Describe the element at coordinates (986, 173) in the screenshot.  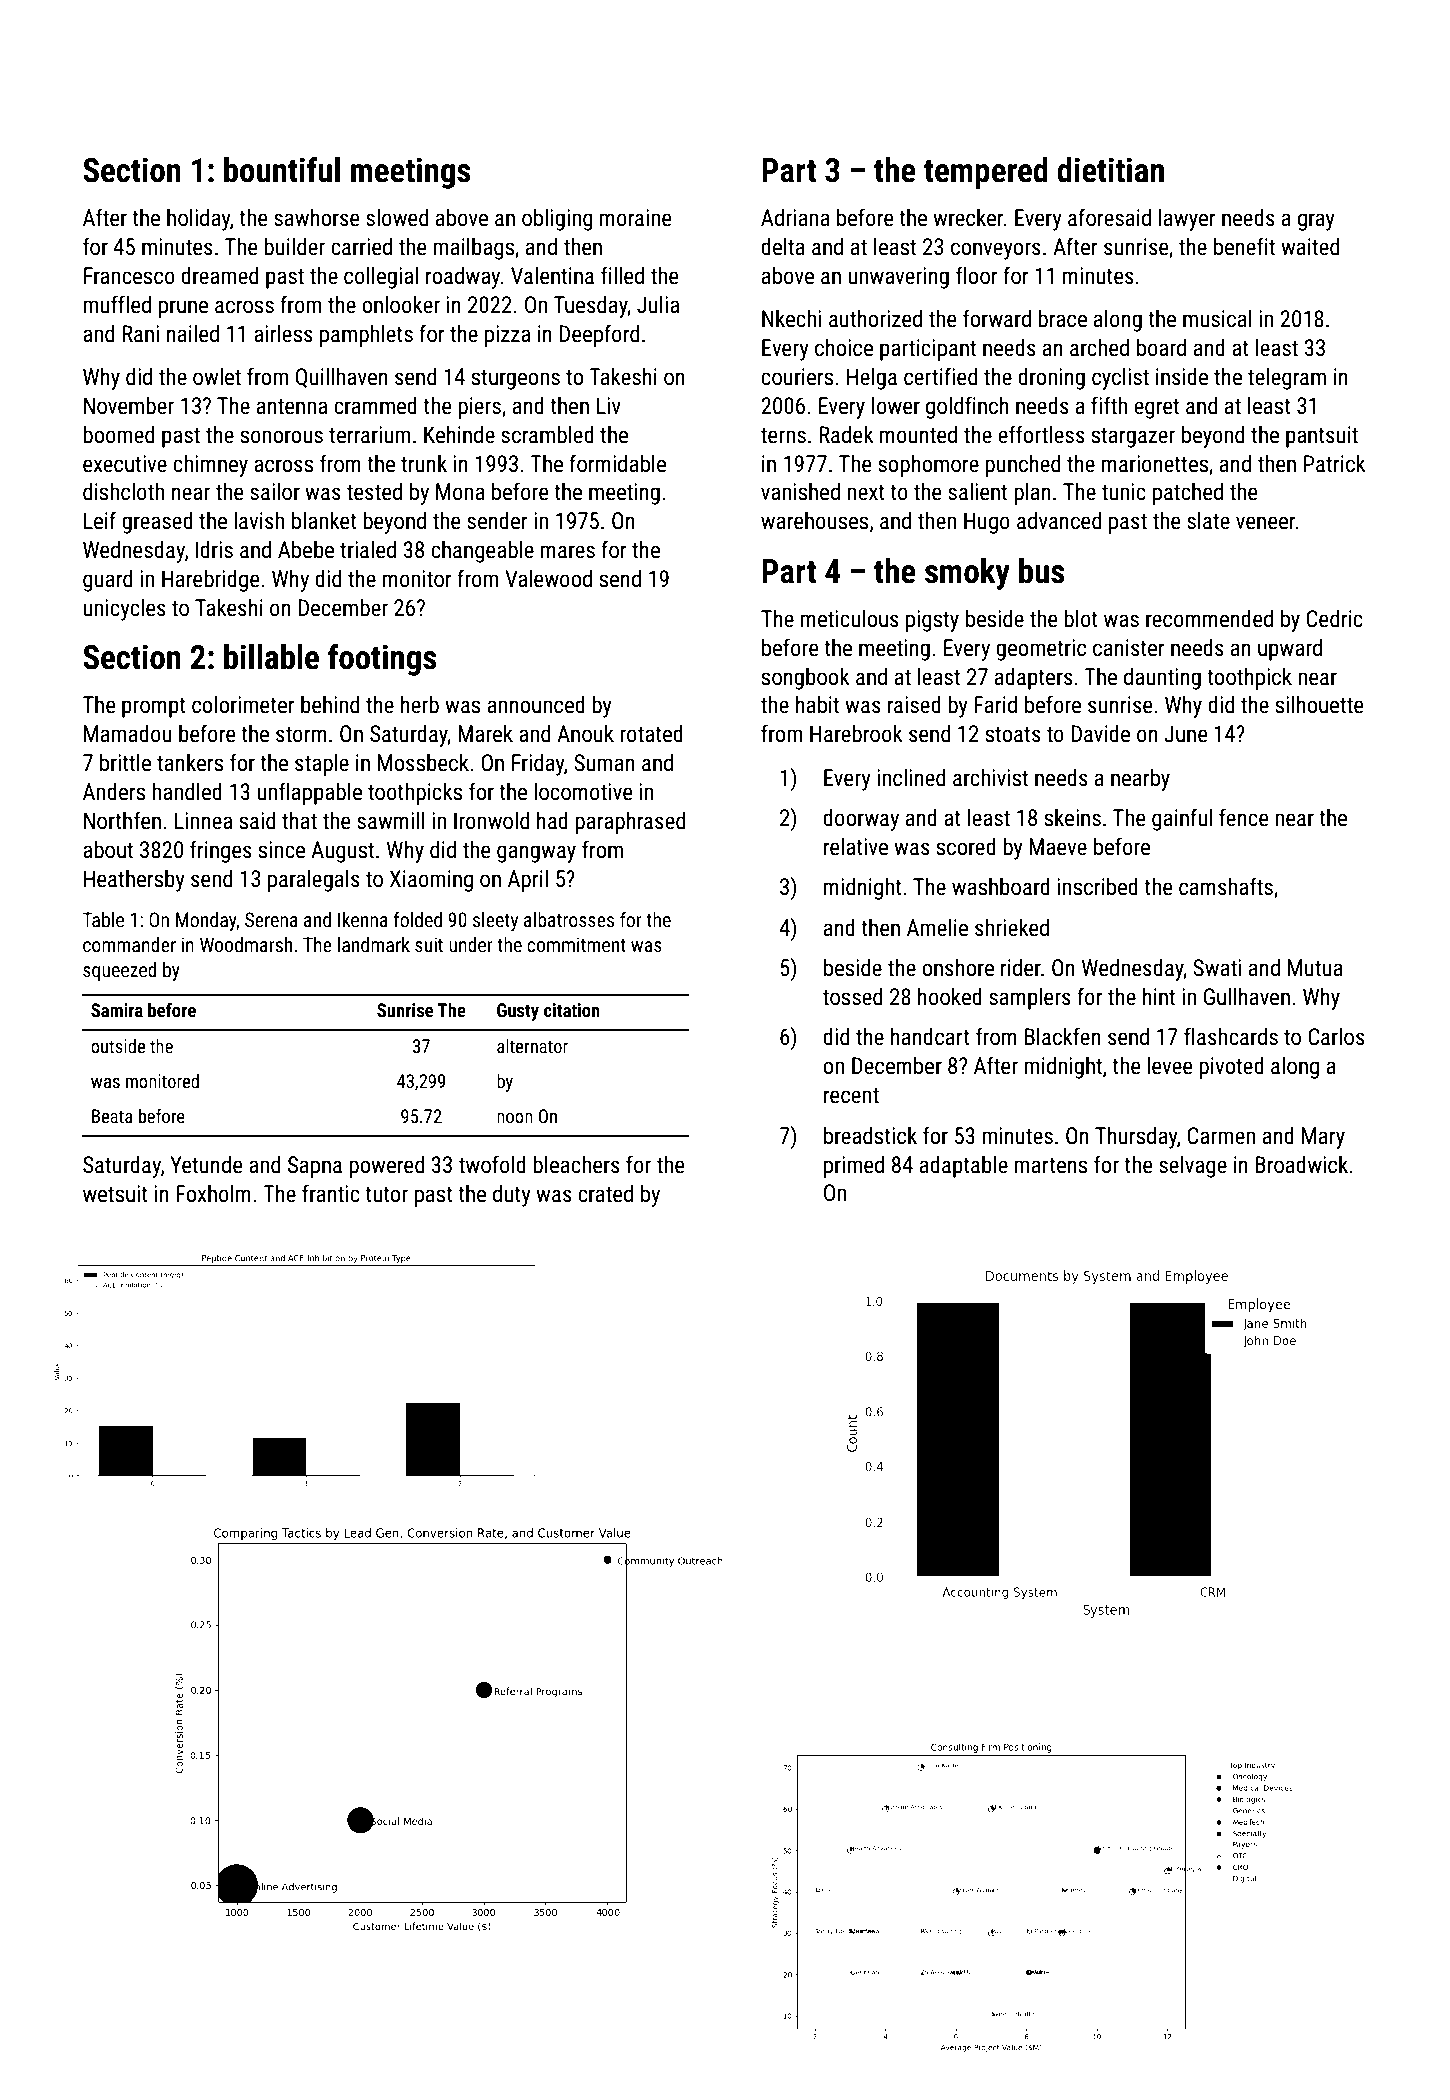
I see `tempered` at that location.
